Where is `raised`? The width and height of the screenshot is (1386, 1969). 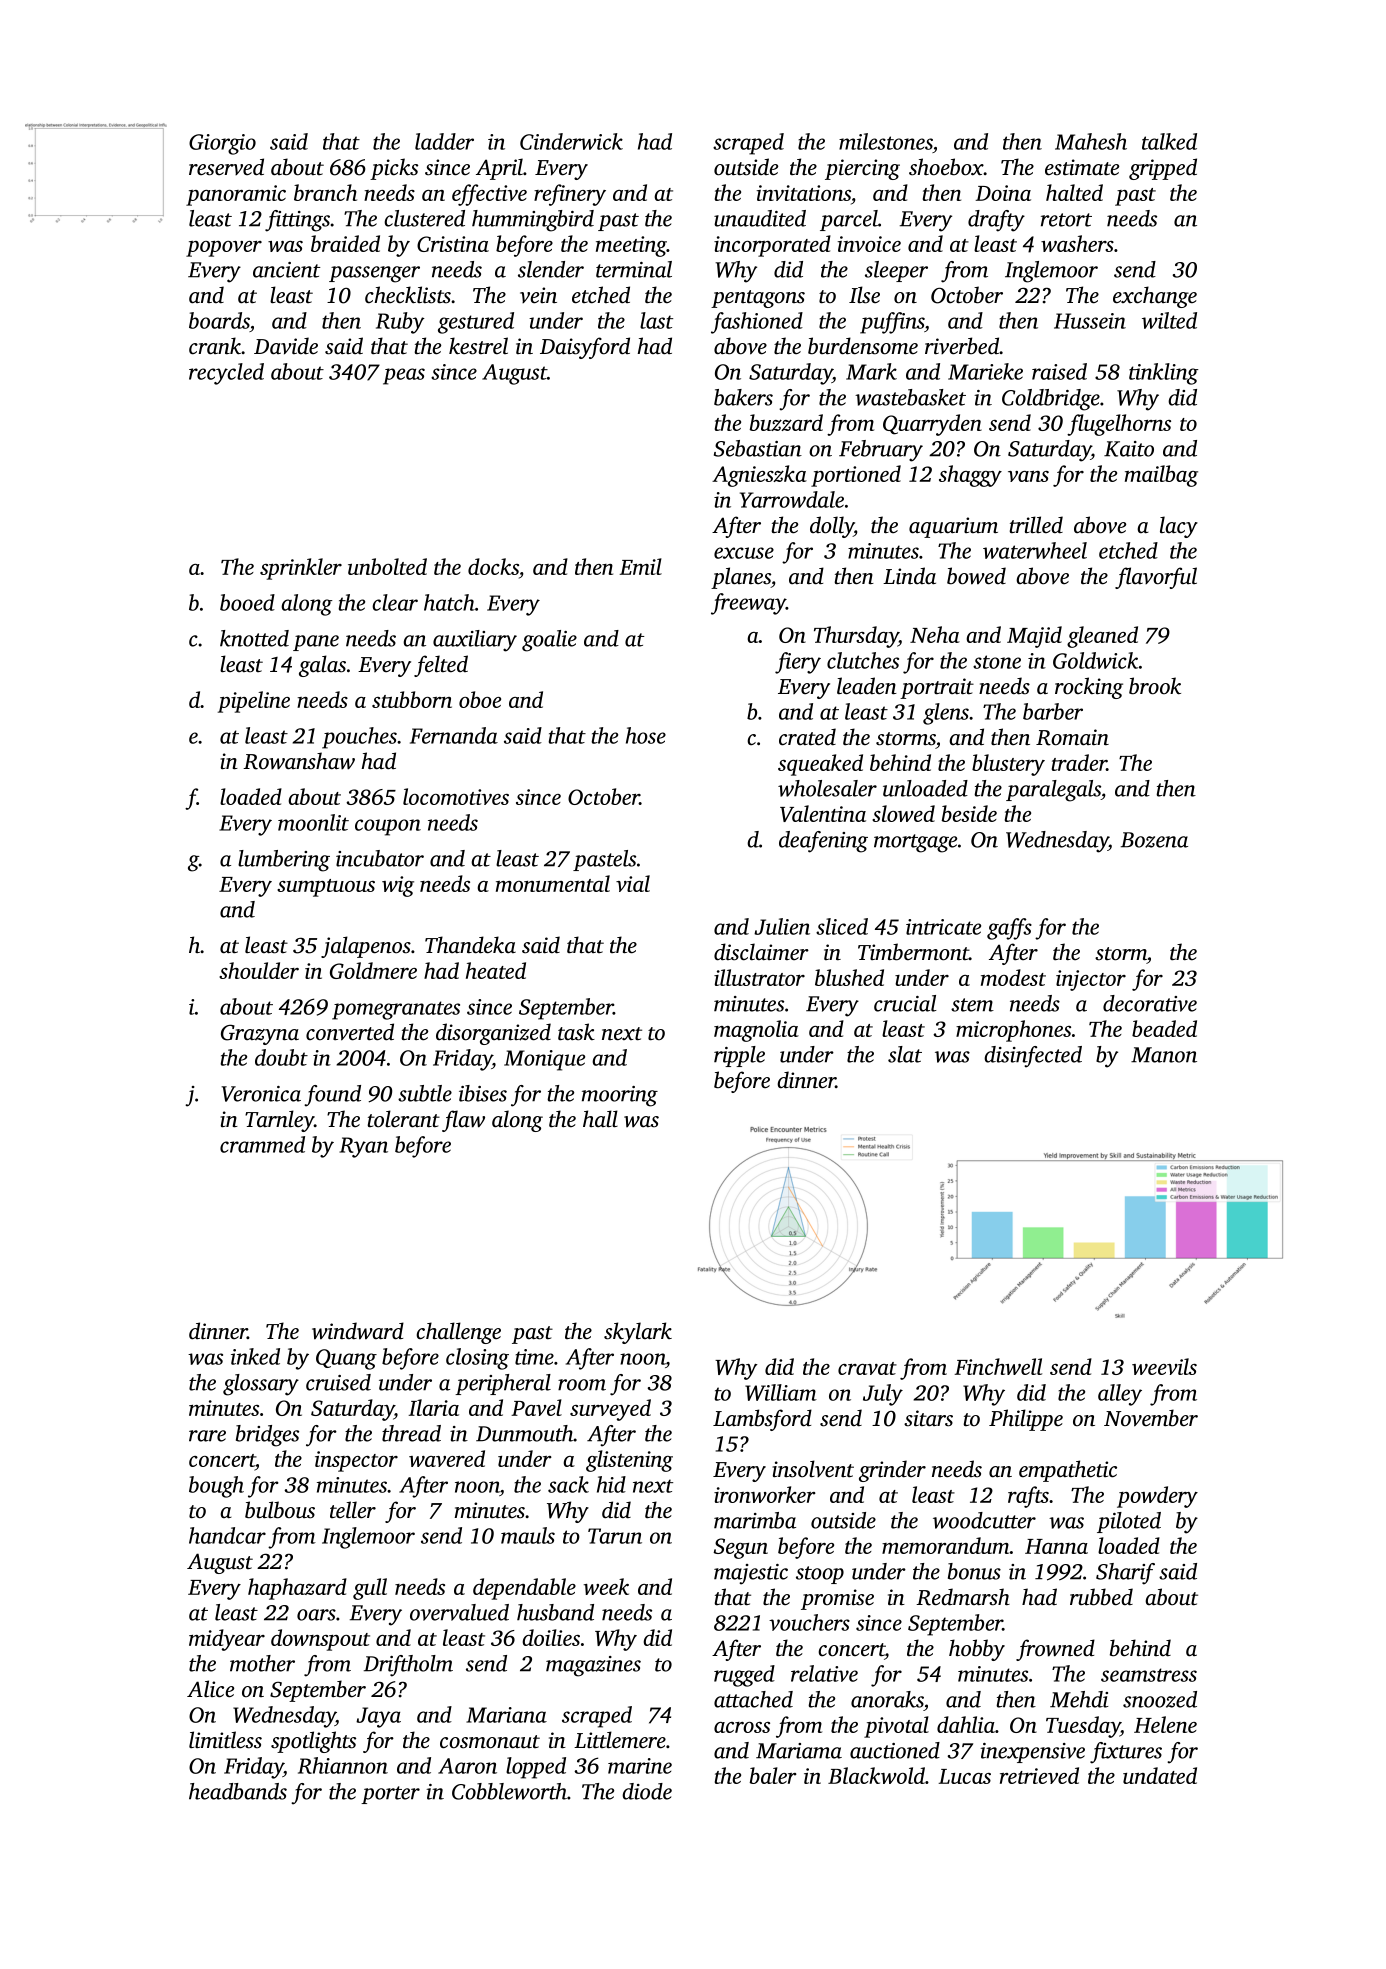
raised is located at coordinates (1059, 371).
